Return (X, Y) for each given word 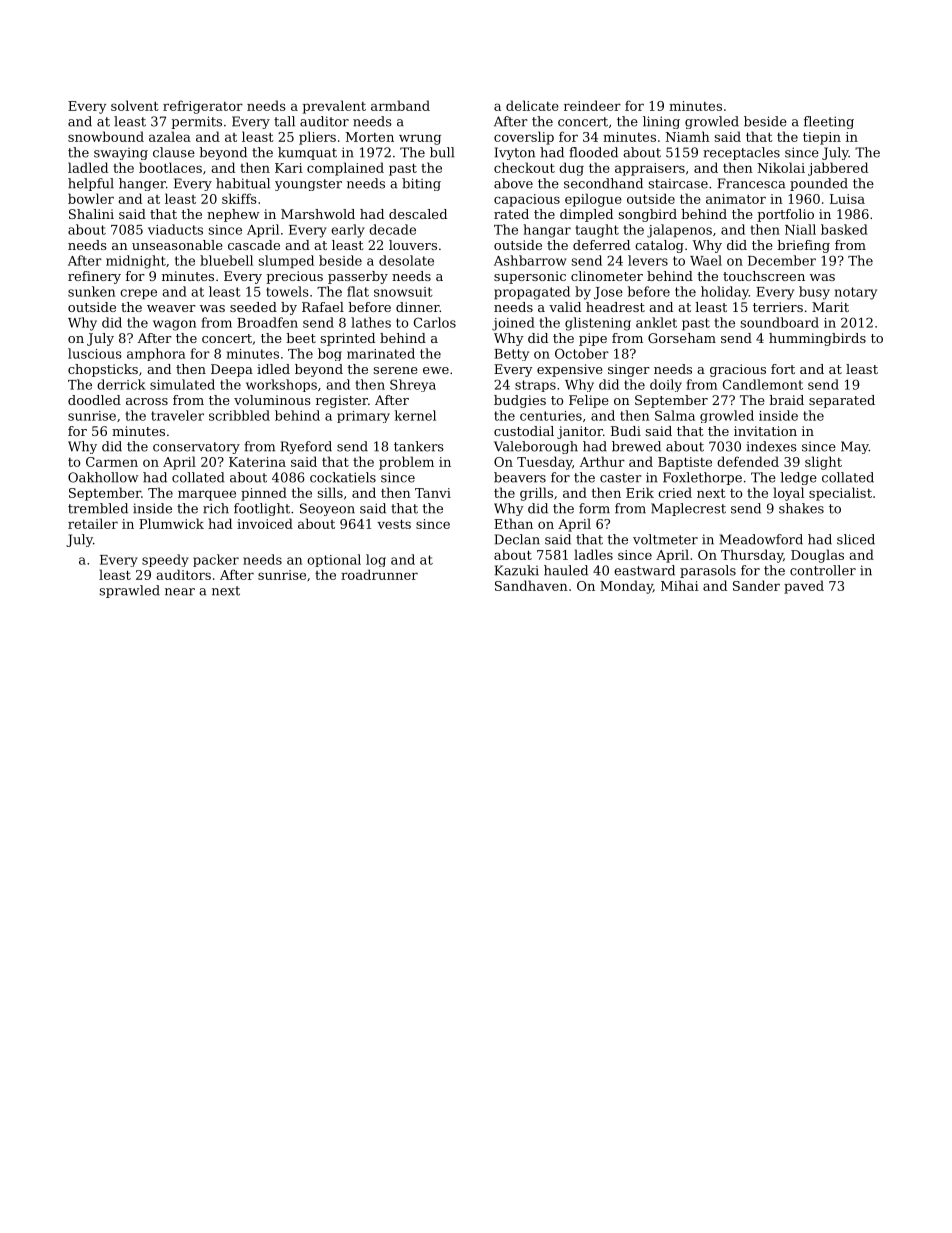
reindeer (592, 105)
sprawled (130, 591)
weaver (171, 308)
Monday (626, 587)
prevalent (334, 107)
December (782, 260)
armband (400, 105)
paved (804, 587)
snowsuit (403, 292)
